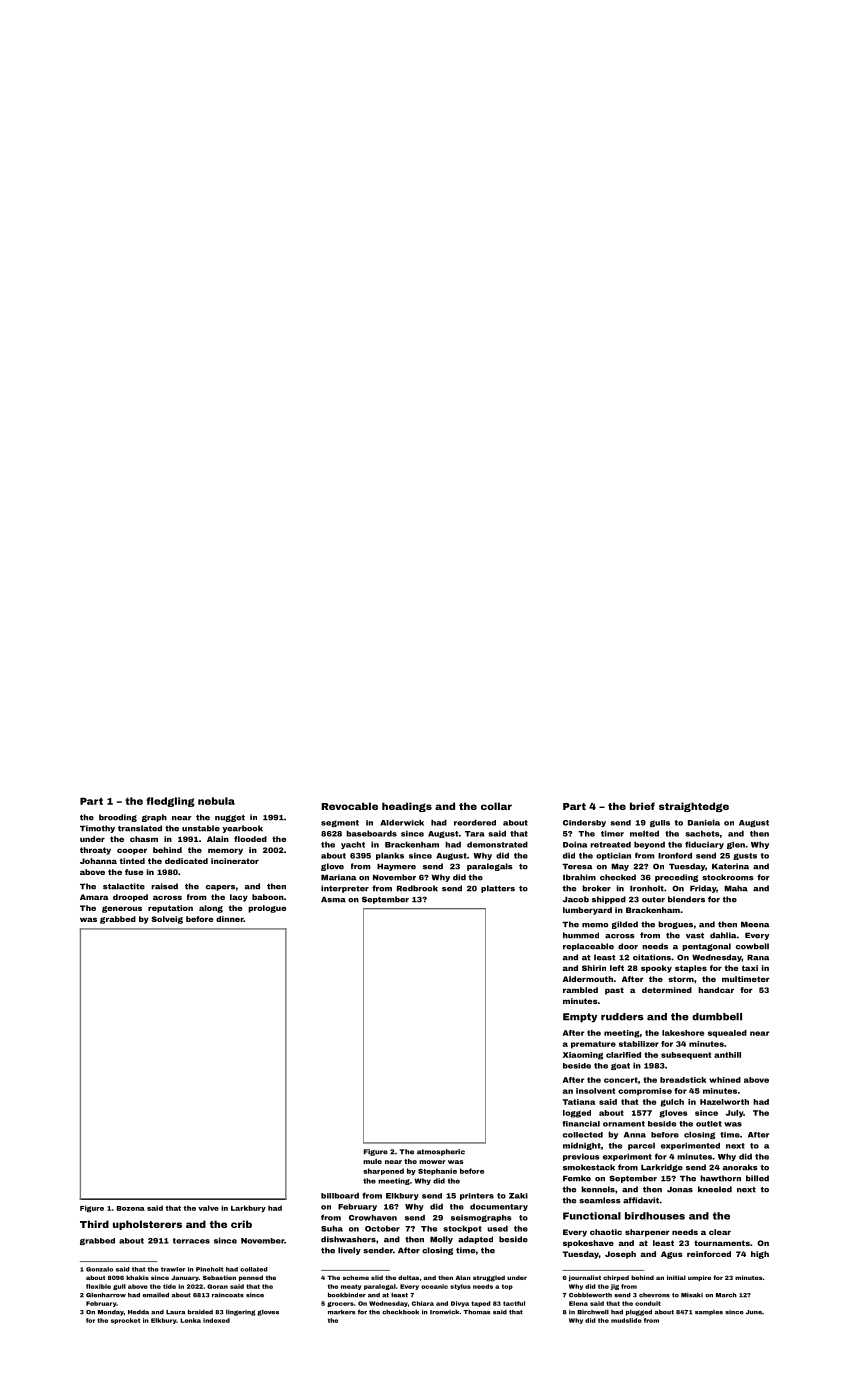  Describe the element at coordinates (727, 1034) in the image. I see `squealed` at that location.
